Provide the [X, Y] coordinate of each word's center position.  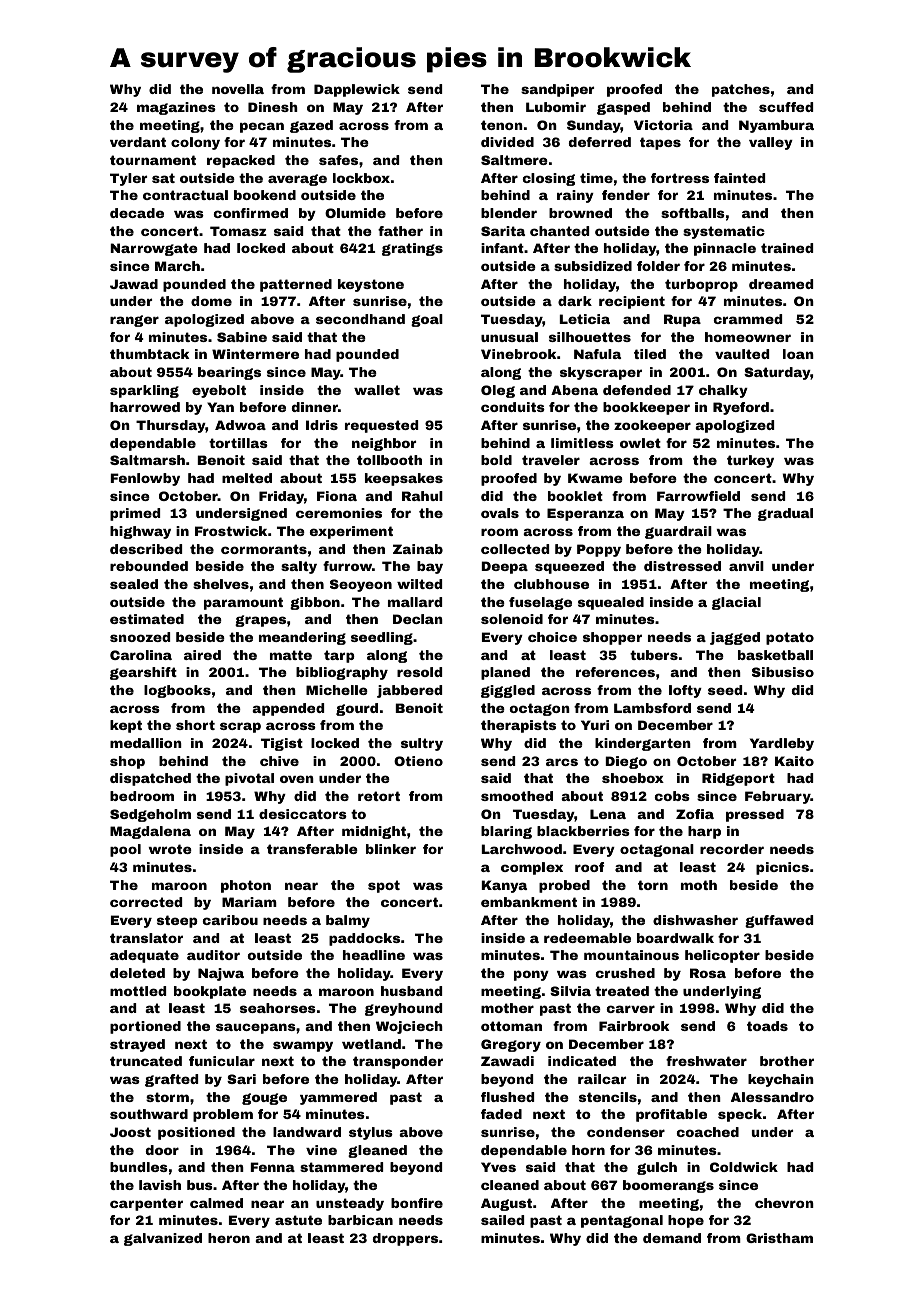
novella [238, 89]
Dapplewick [357, 90]
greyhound [403, 1009]
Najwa [221, 974]
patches [741, 90]
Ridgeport [738, 779]
